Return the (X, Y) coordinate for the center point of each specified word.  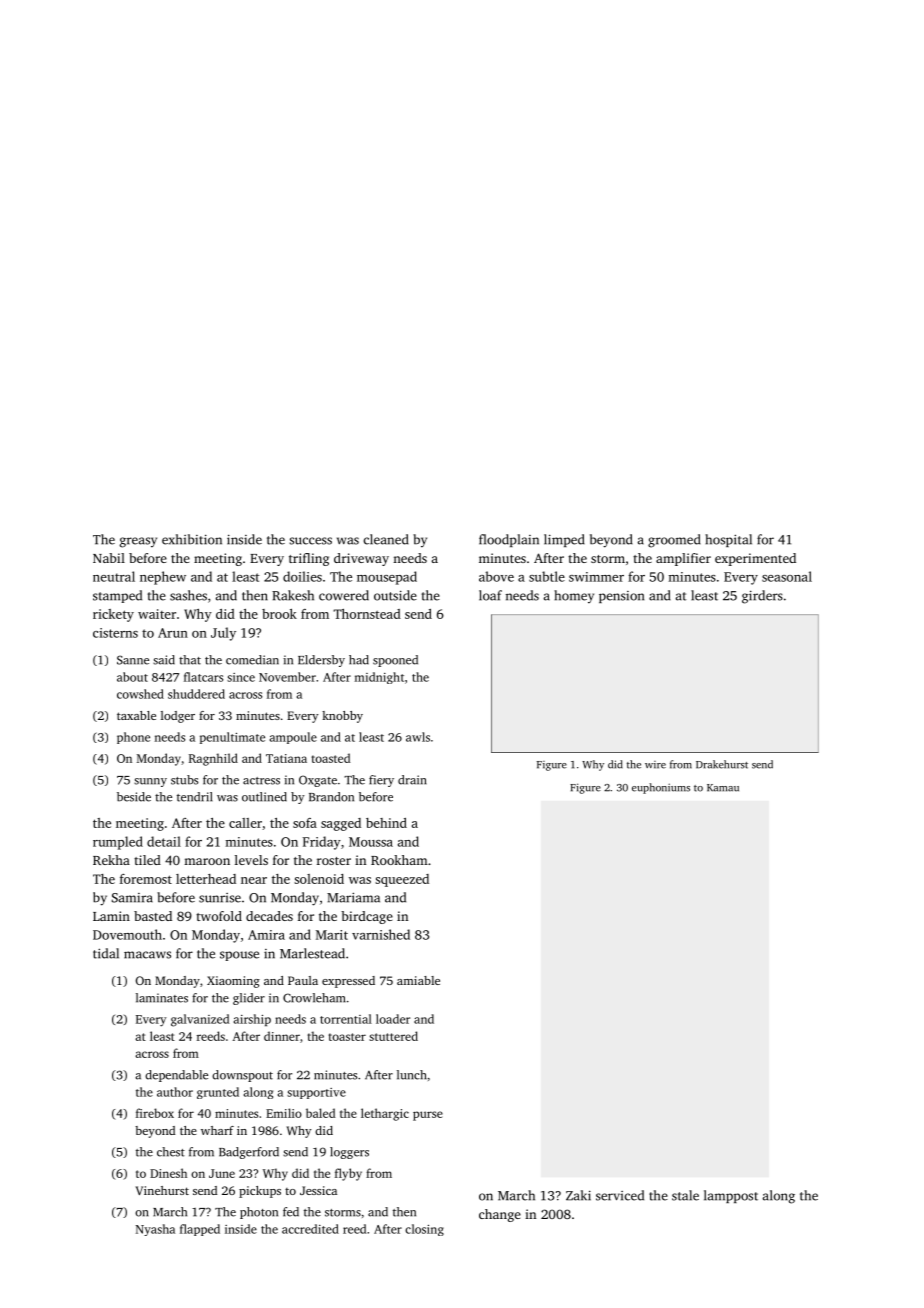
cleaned (386, 539)
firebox (155, 1113)
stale (685, 1195)
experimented (755, 559)
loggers (349, 1153)
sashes (188, 595)
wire (655, 765)
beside (134, 797)
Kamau (723, 788)
